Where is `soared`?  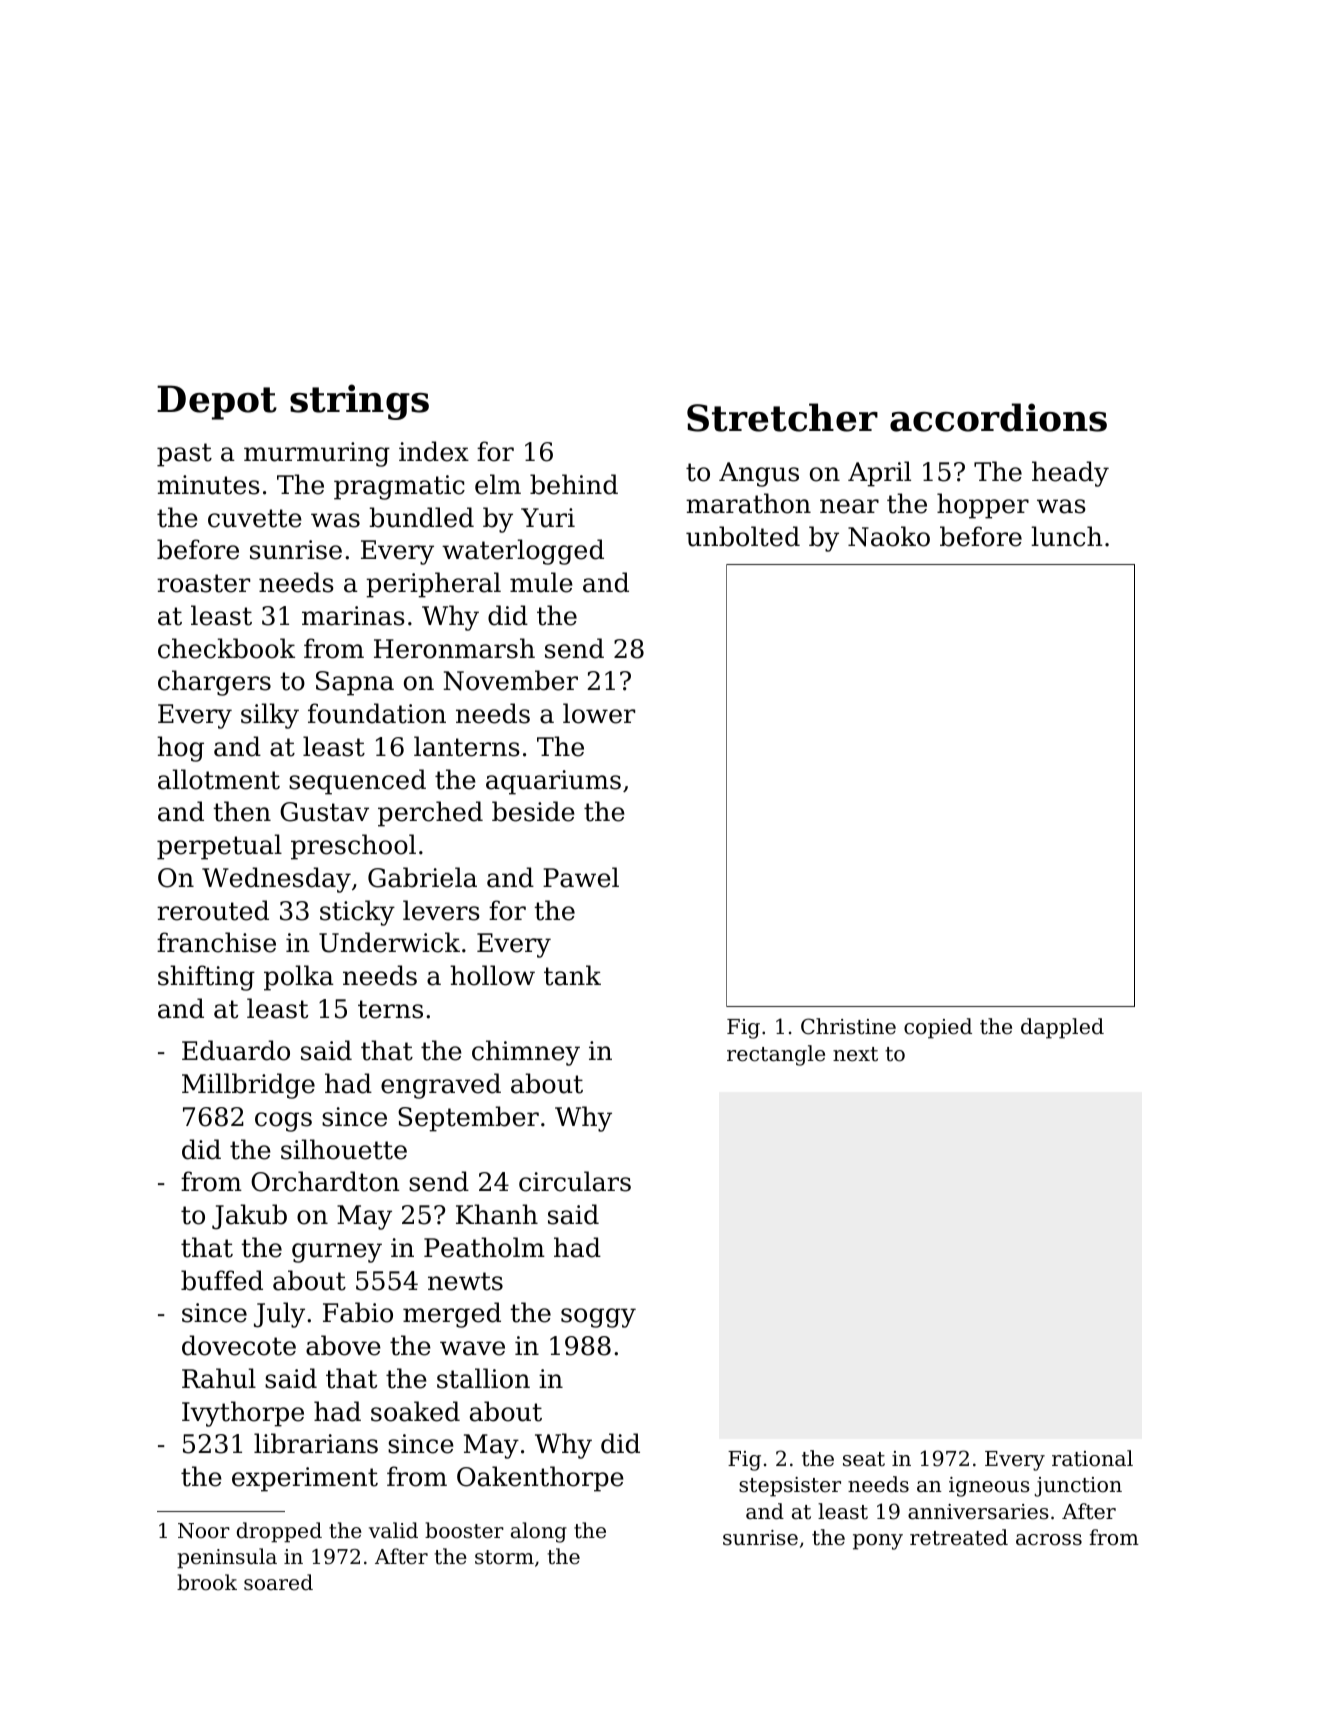 soared is located at coordinates (278, 1582).
